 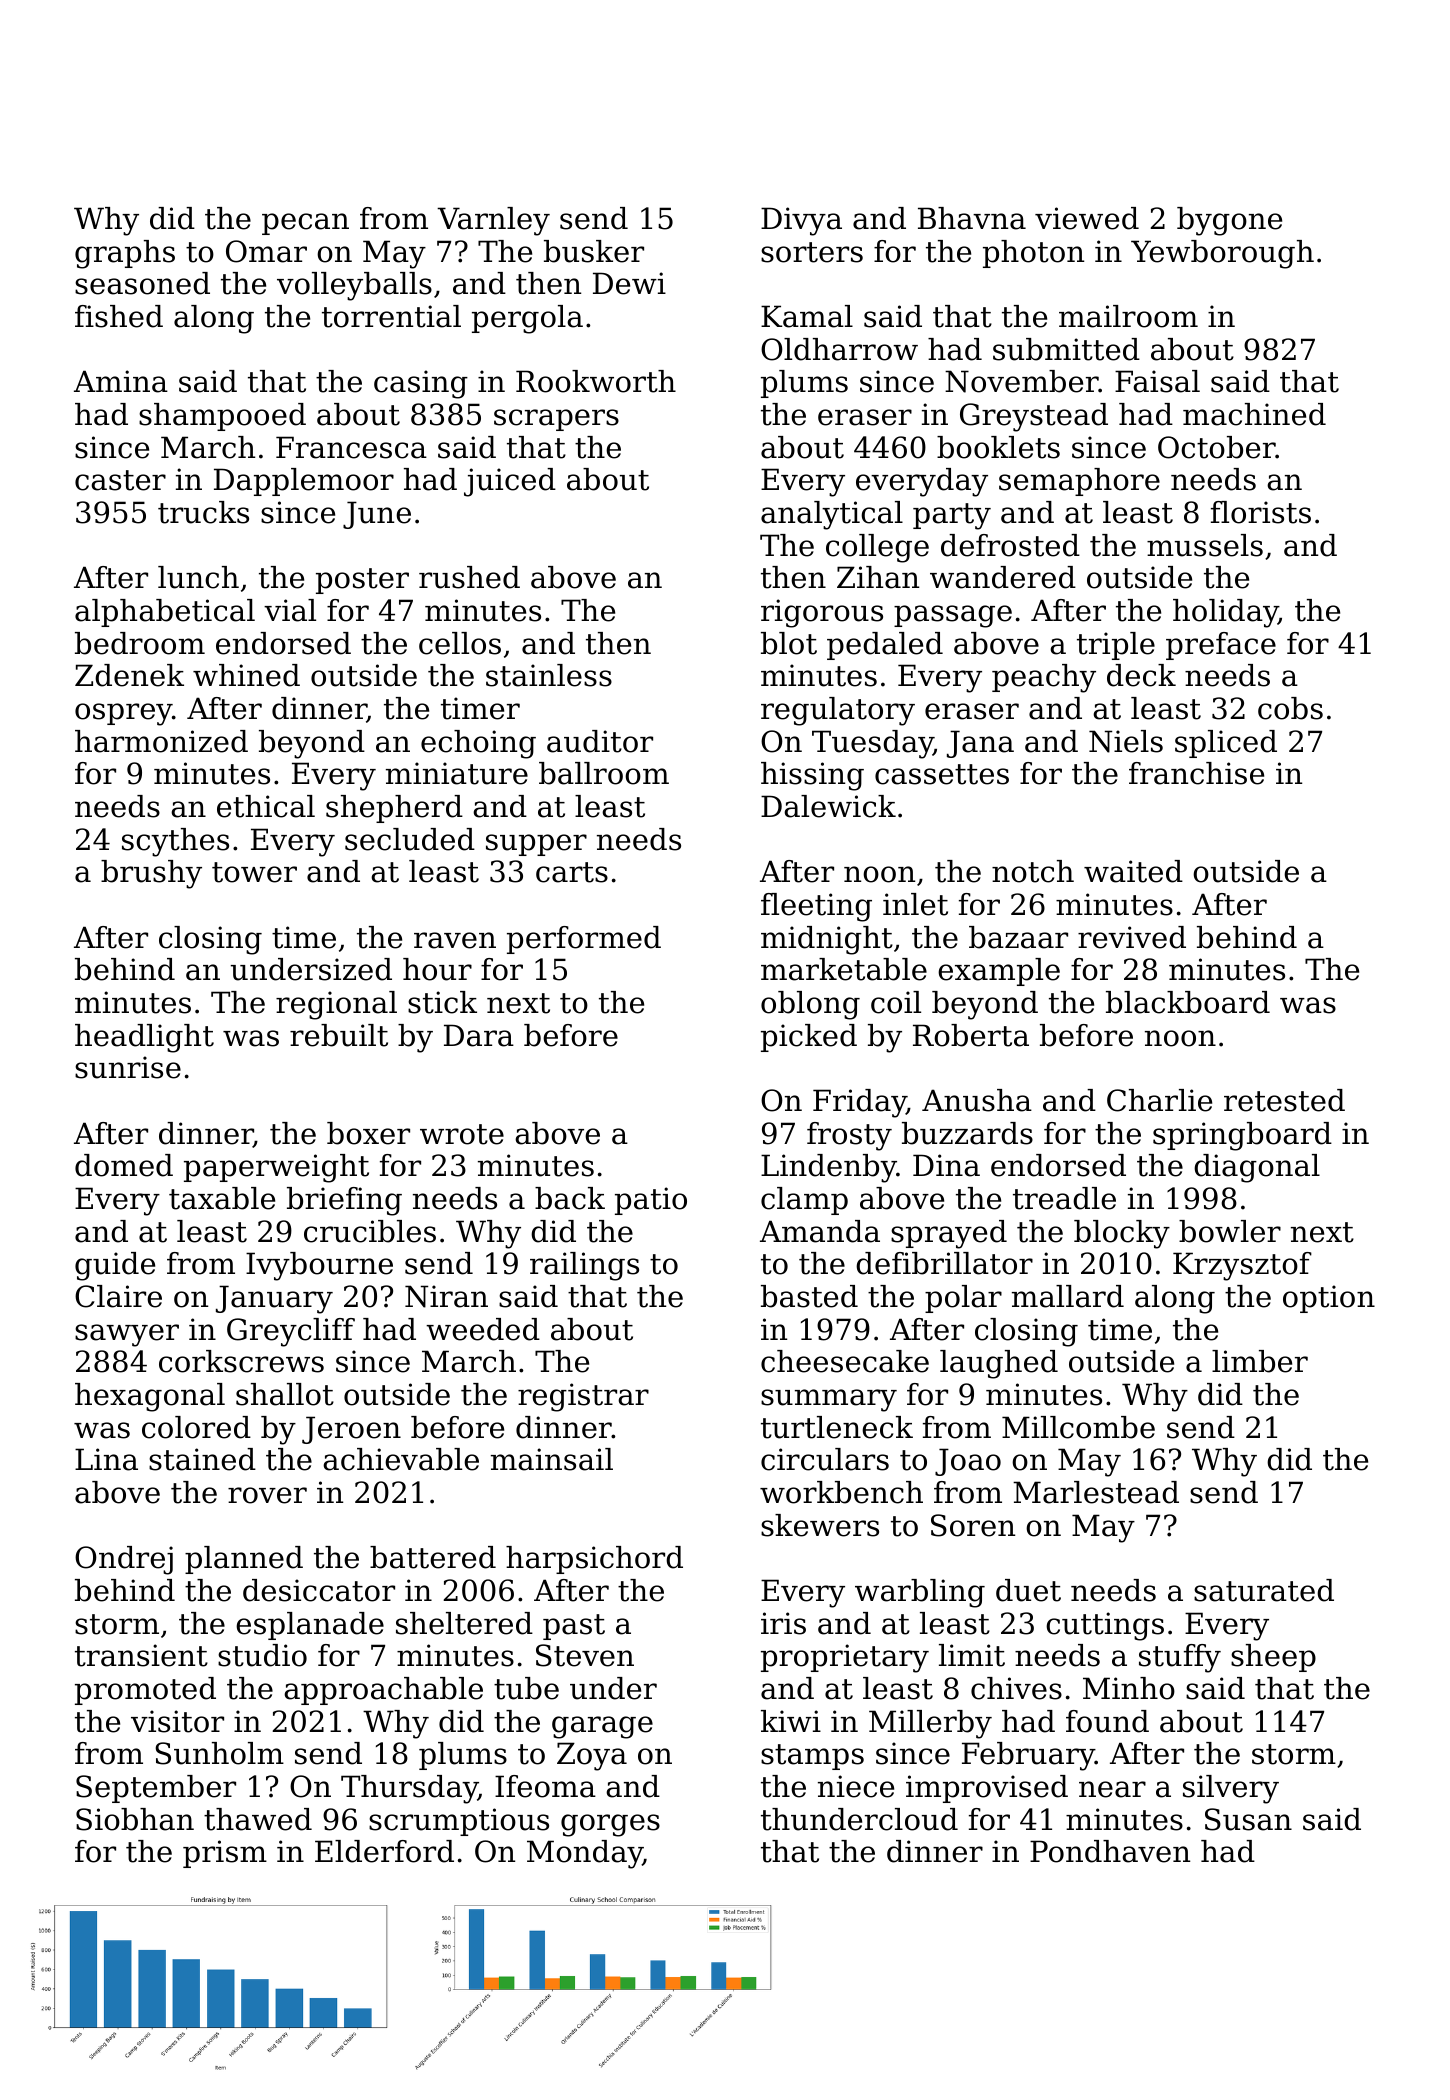 What do you see at coordinates (244, 1560) in the image?
I see `planned` at bounding box center [244, 1560].
